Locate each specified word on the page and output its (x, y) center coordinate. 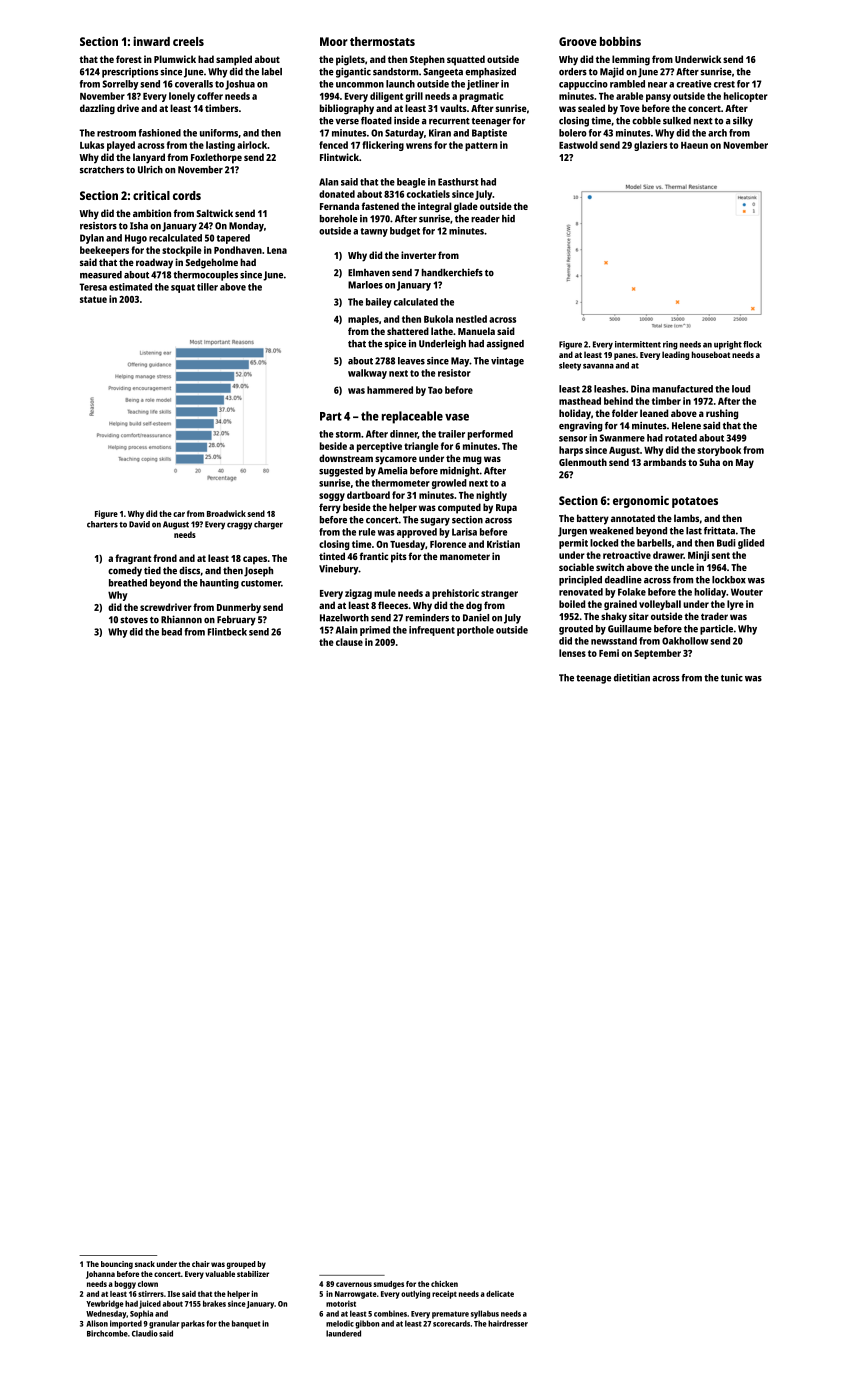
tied (152, 571)
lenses (572, 653)
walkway (367, 374)
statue (93, 299)
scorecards (451, 1323)
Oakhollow (685, 641)
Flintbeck (227, 632)
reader (485, 219)
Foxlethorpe (216, 158)
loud (741, 389)
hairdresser (508, 1323)
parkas (193, 1324)
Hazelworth (344, 618)
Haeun (694, 145)
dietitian (632, 678)
